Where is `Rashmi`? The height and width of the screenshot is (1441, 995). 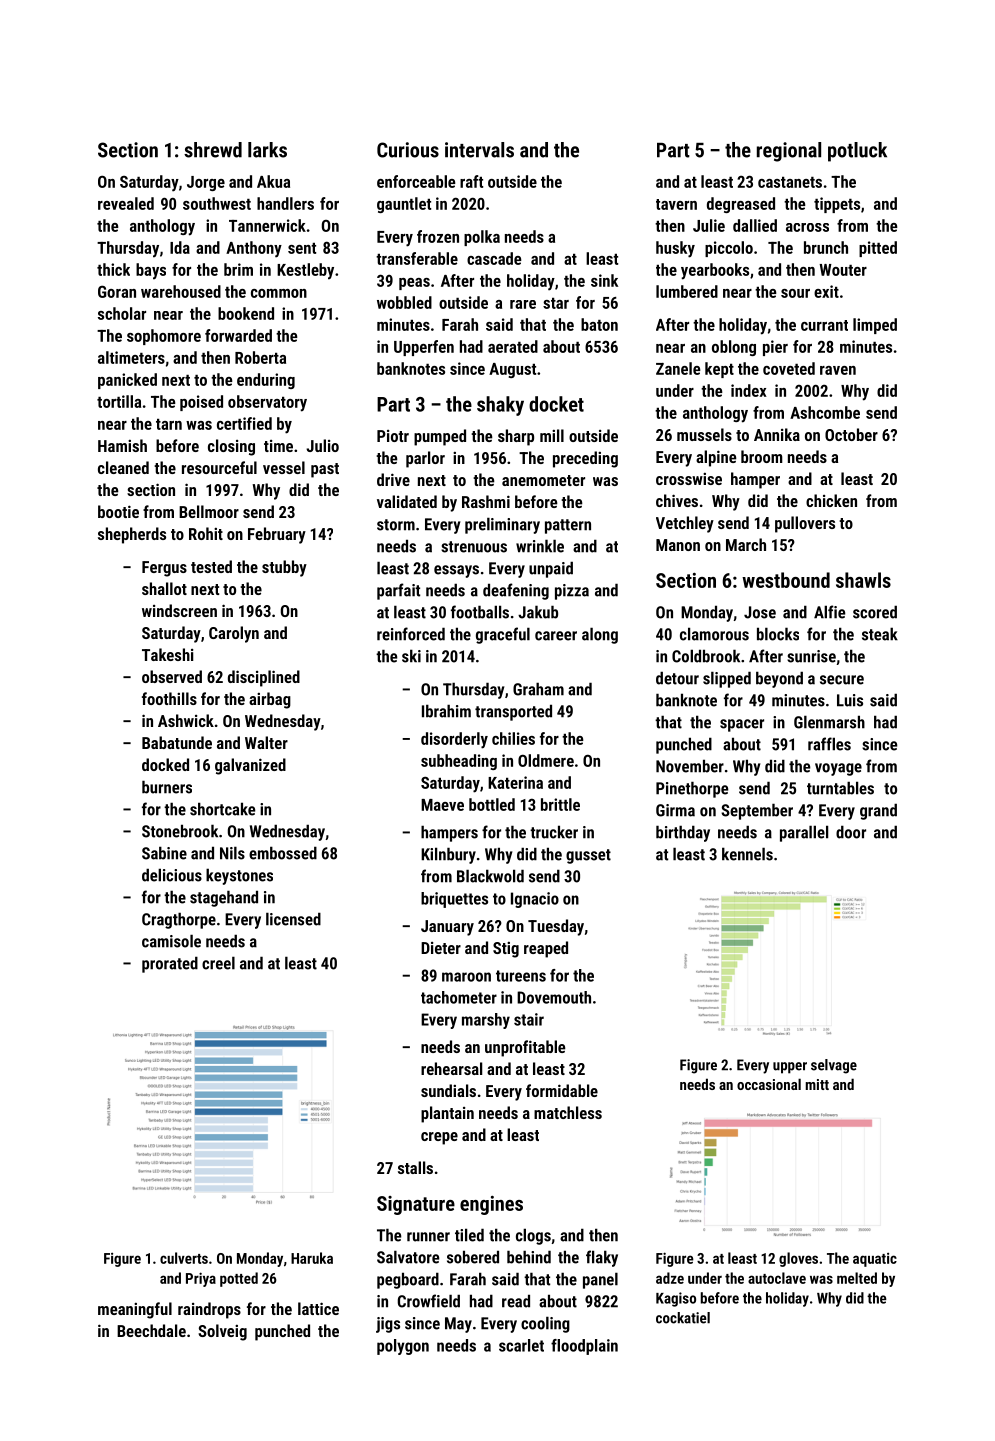
Rashmi is located at coordinates (486, 501).
